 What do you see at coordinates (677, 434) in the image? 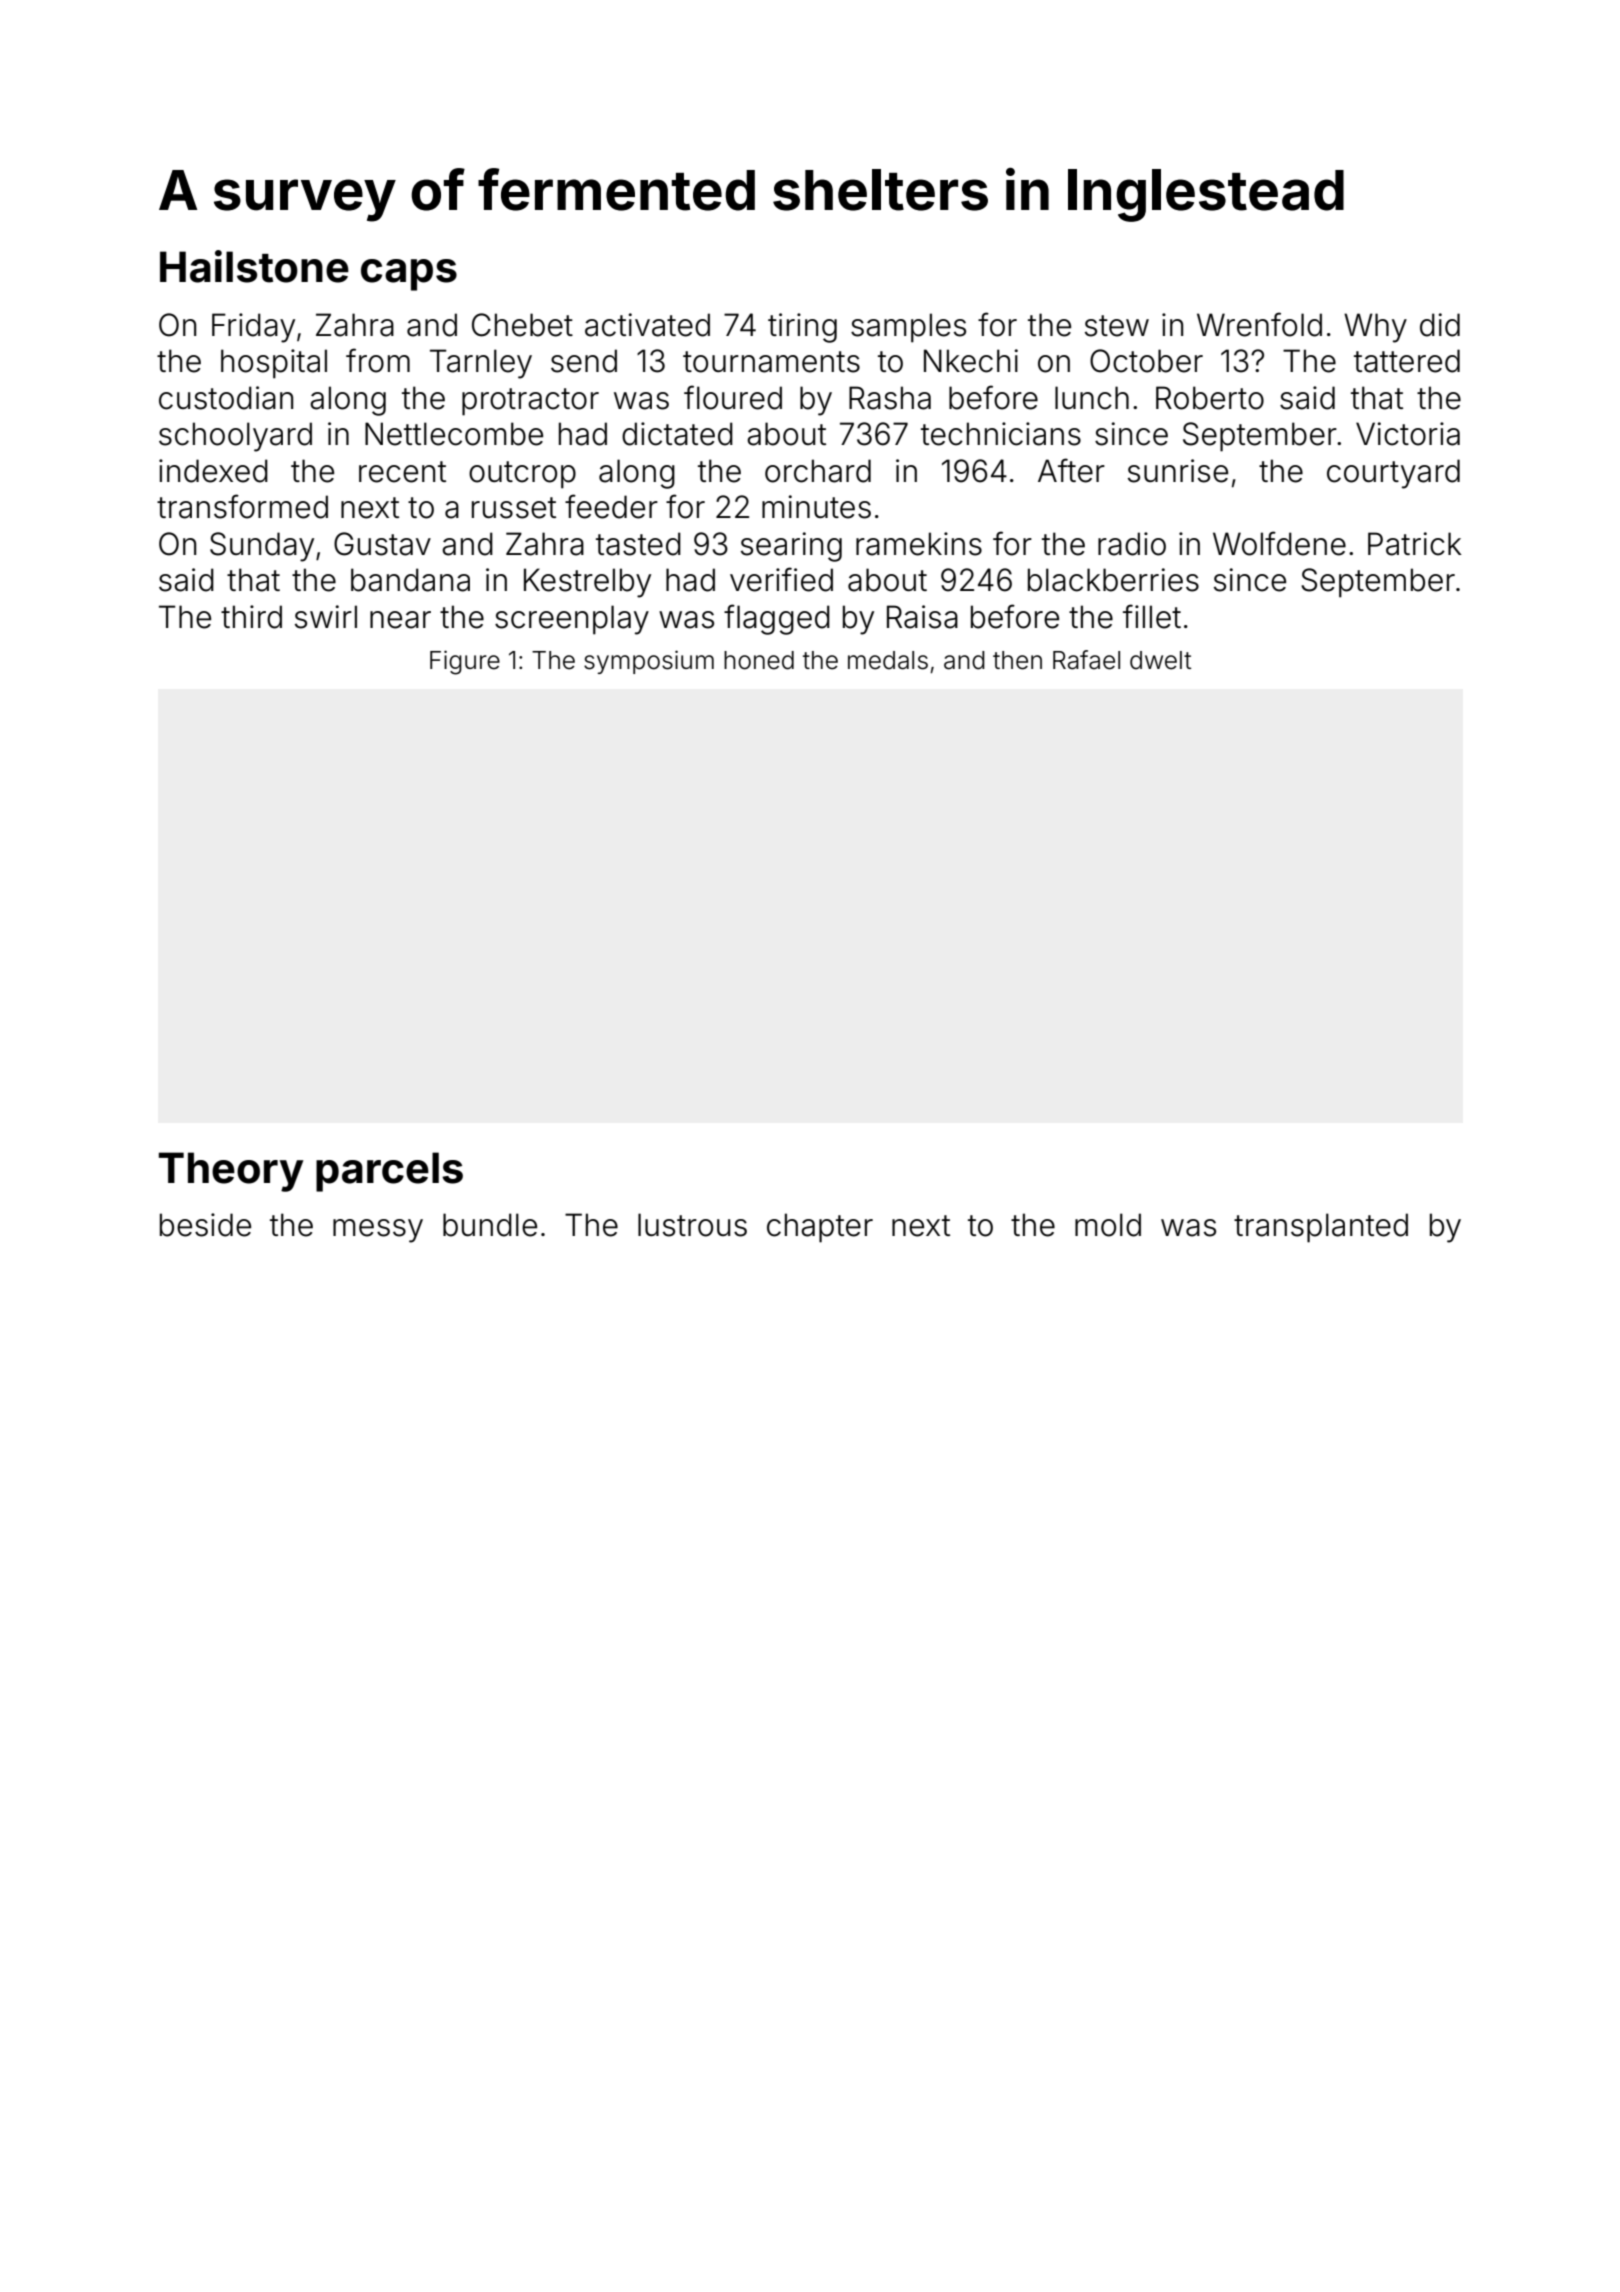
I see `dictated` at bounding box center [677, 434].
